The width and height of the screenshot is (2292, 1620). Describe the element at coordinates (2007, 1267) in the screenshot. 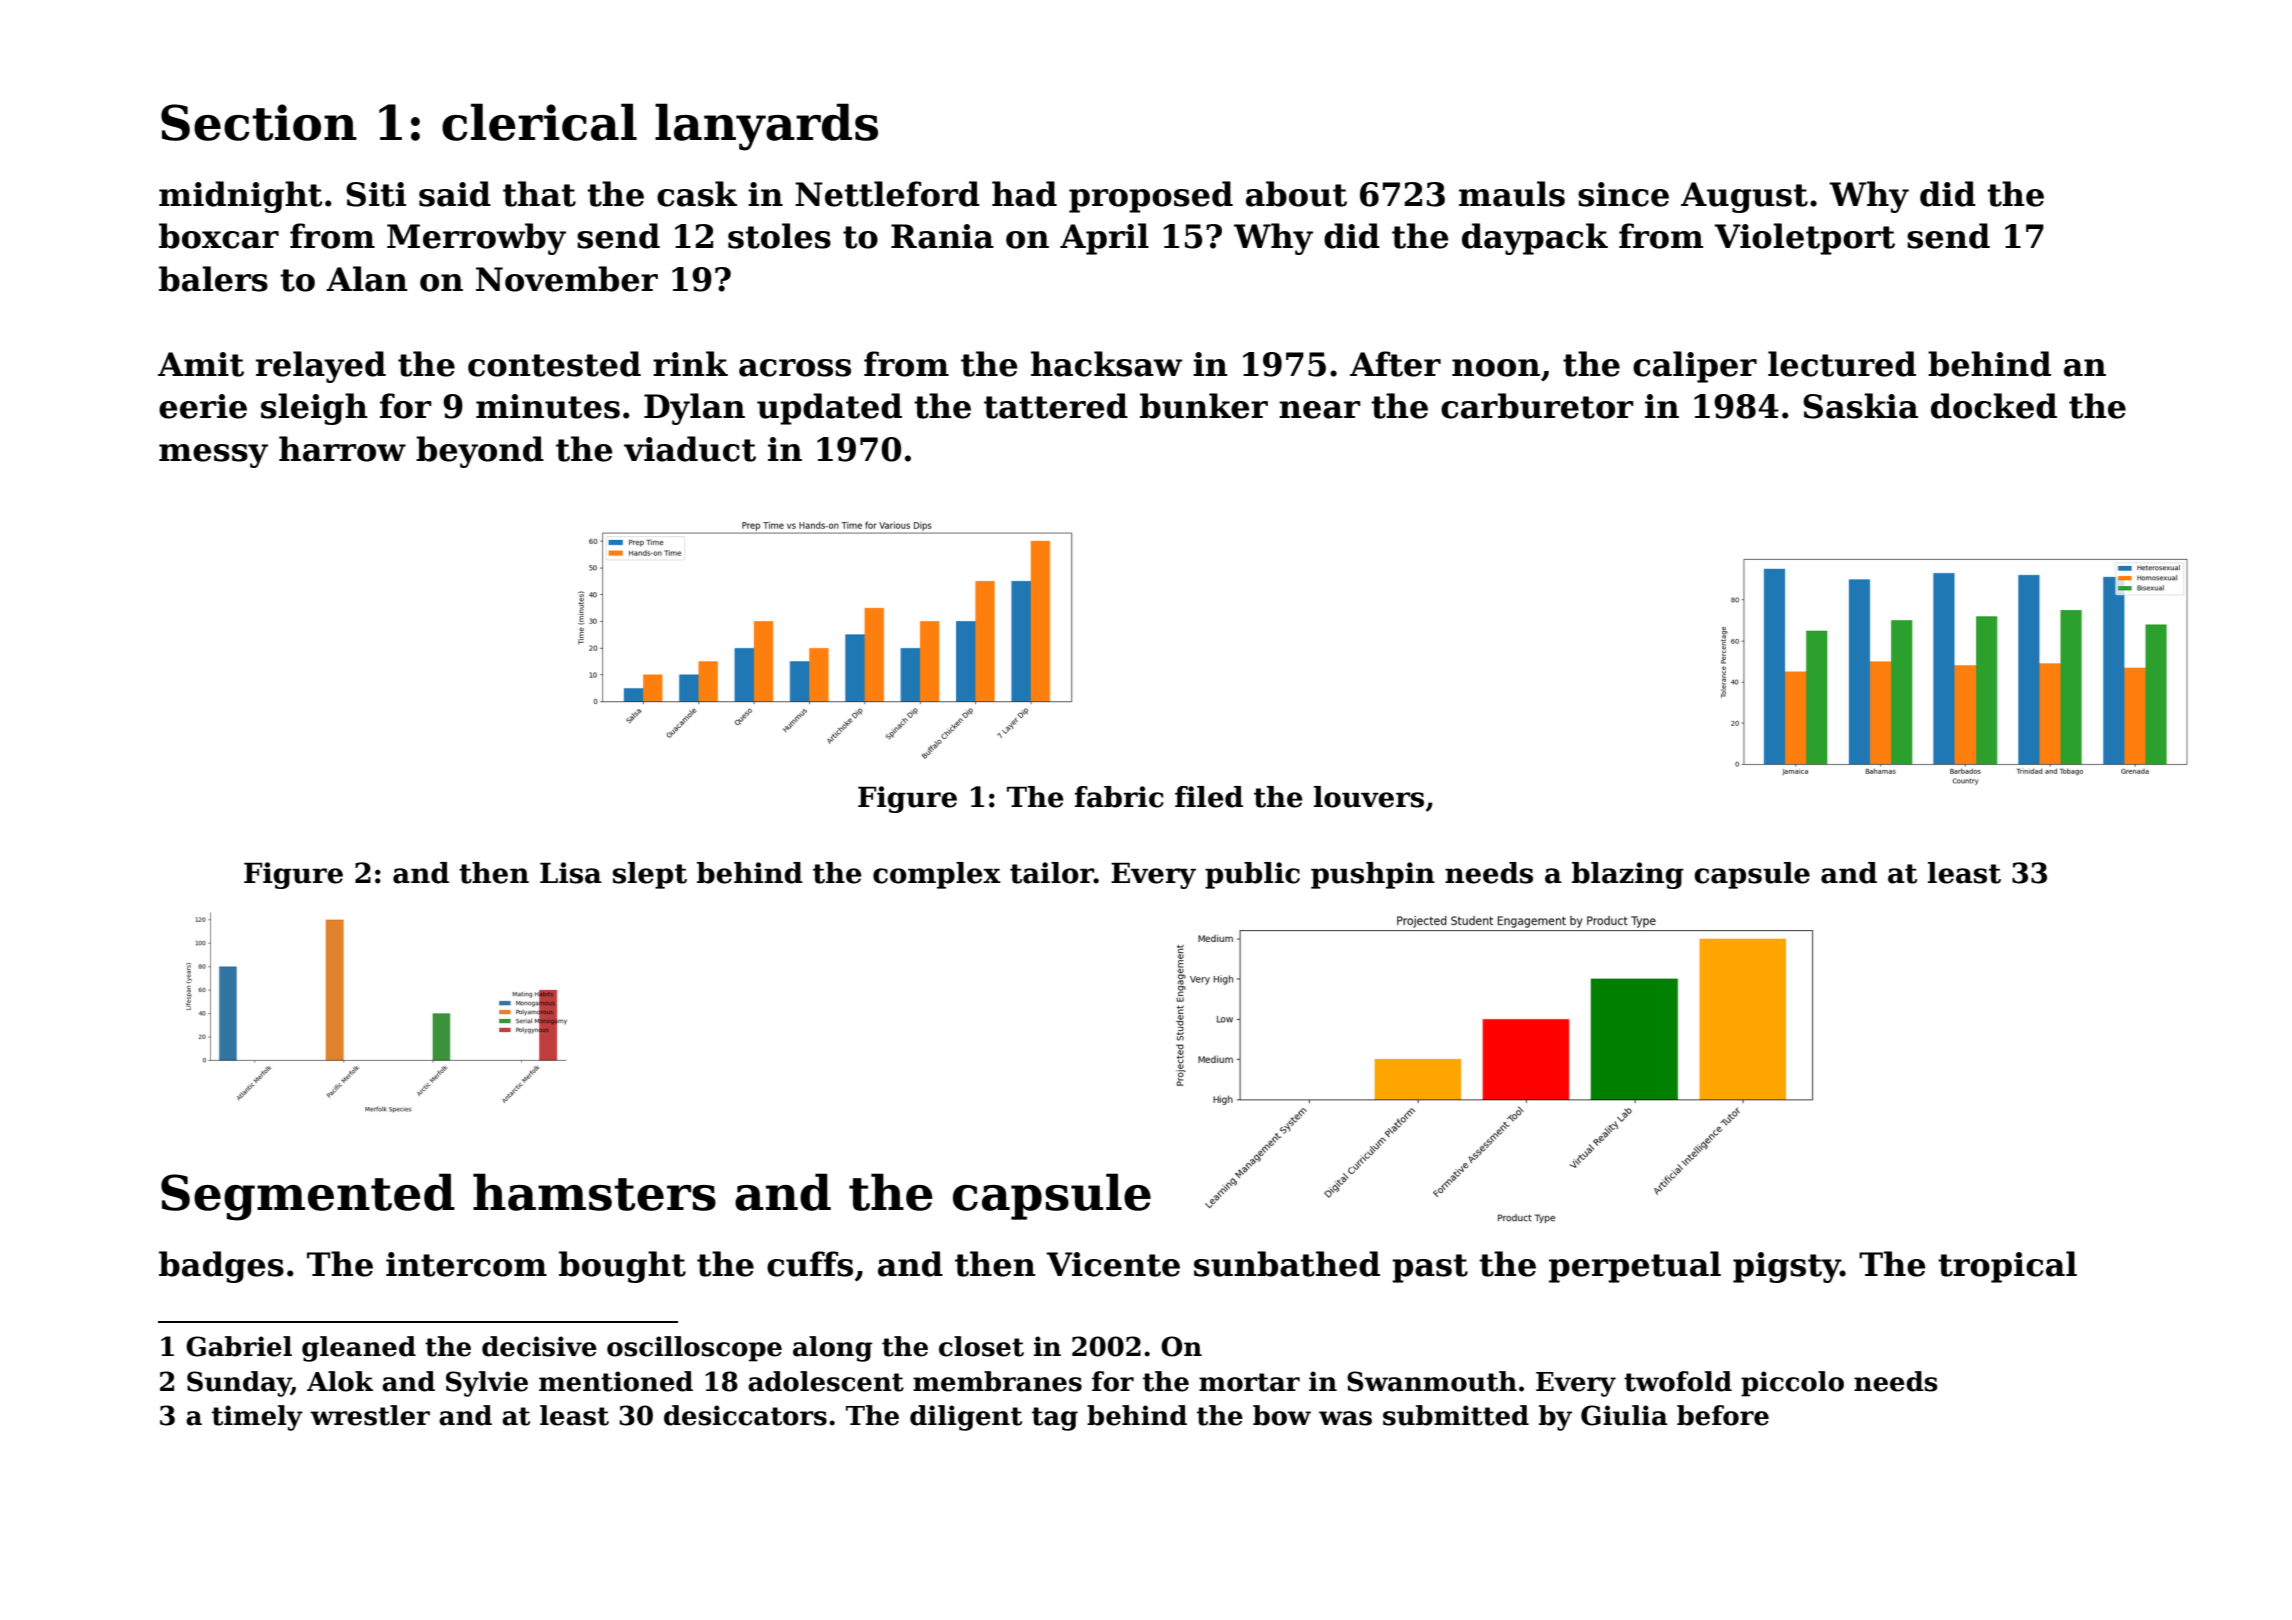

I see `tropical` at that location.
